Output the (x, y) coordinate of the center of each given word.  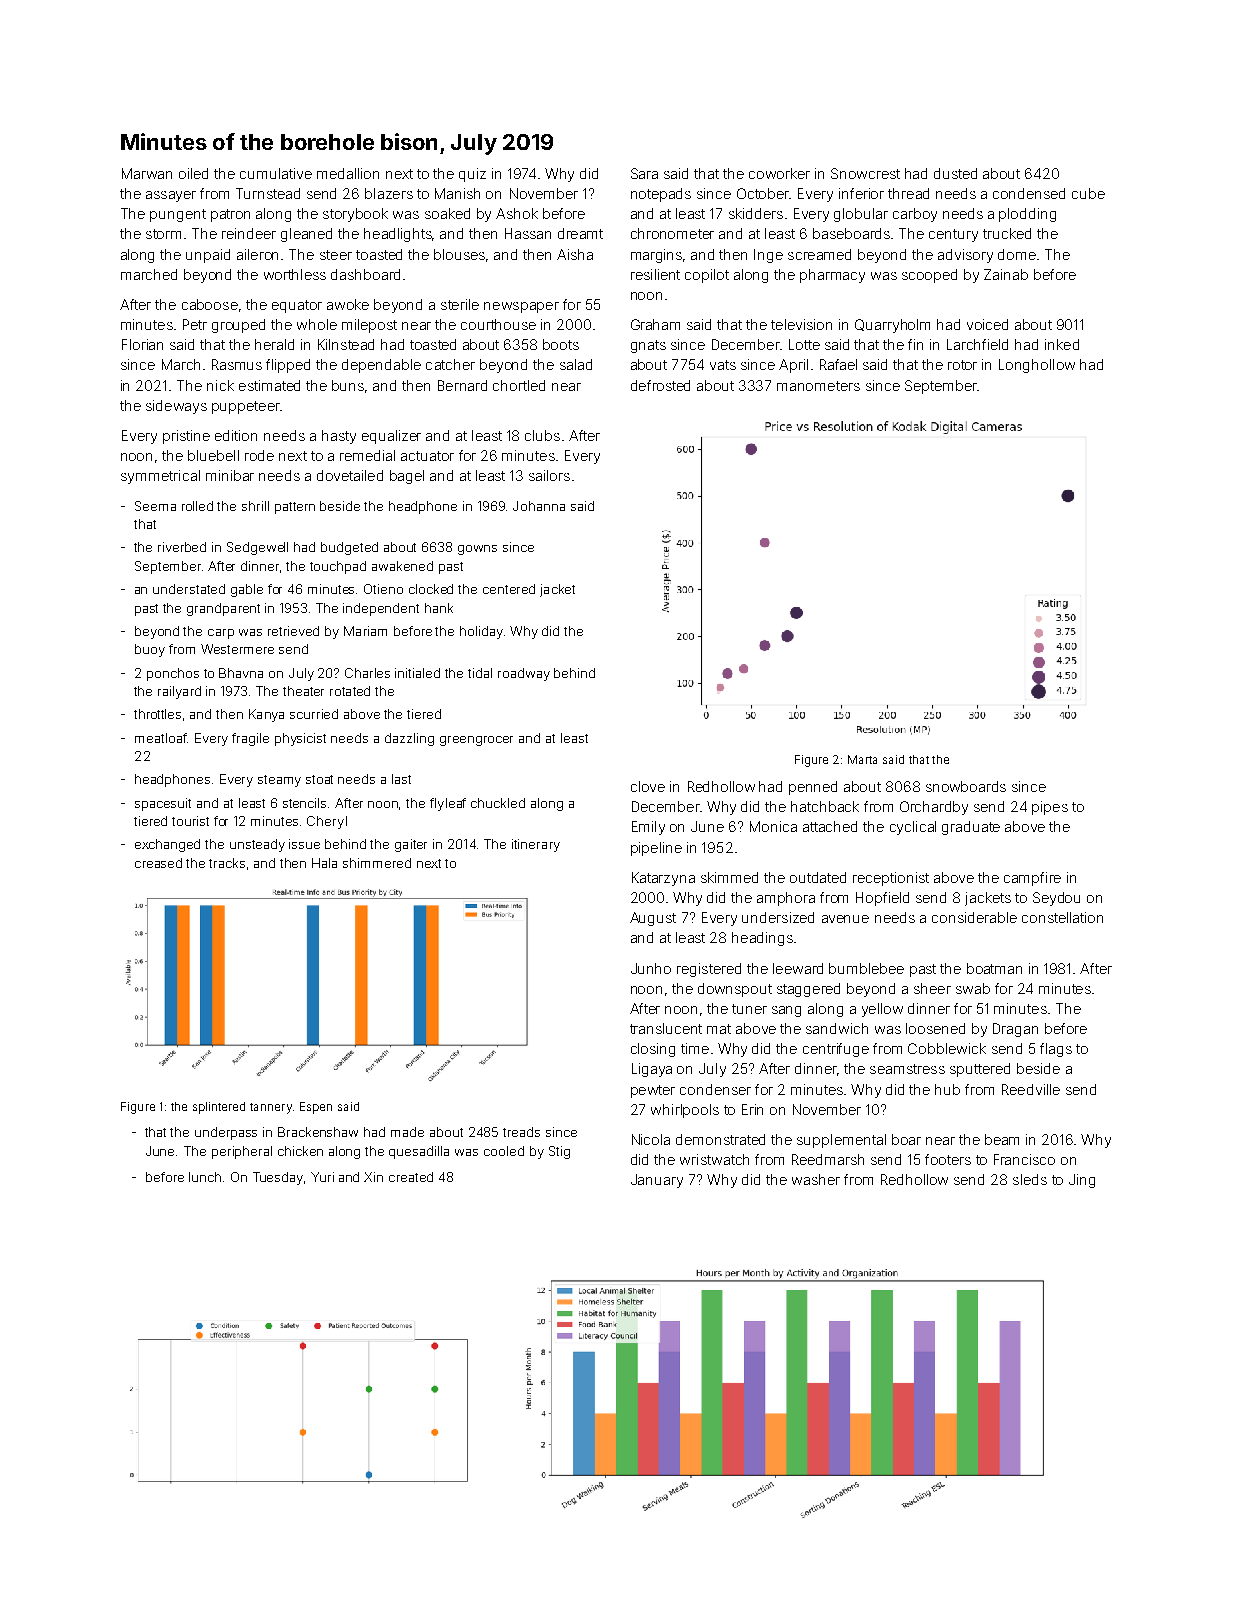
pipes (1050, 808)
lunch (205, 1177)
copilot (707, 276)
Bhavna (241, 673)
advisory (965, 256)
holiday (481, 632)
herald (274, 344)
